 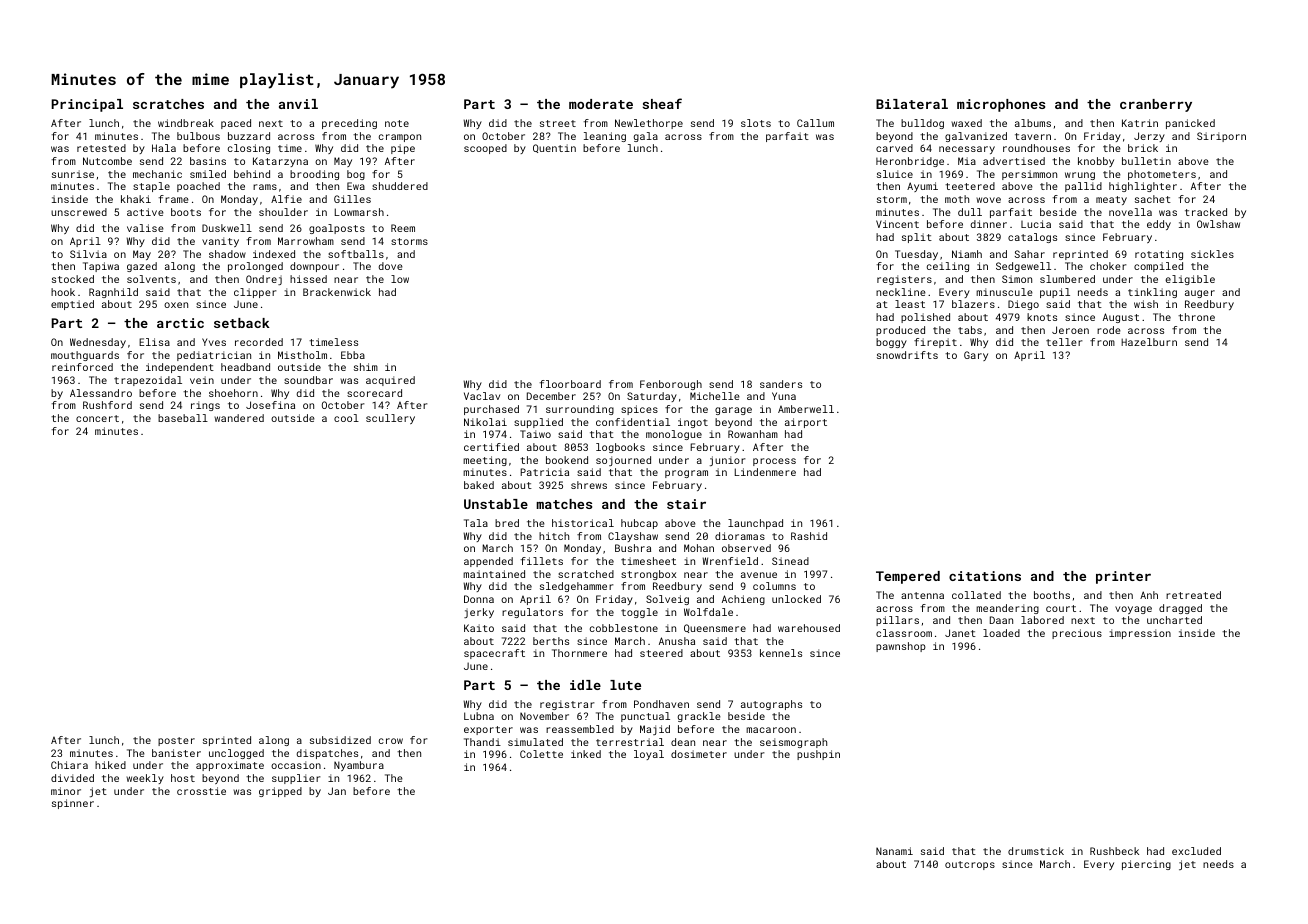 What do you see at coordinates (249, 149) in the page?
I see `closing` at bounding box center [249, 149].
